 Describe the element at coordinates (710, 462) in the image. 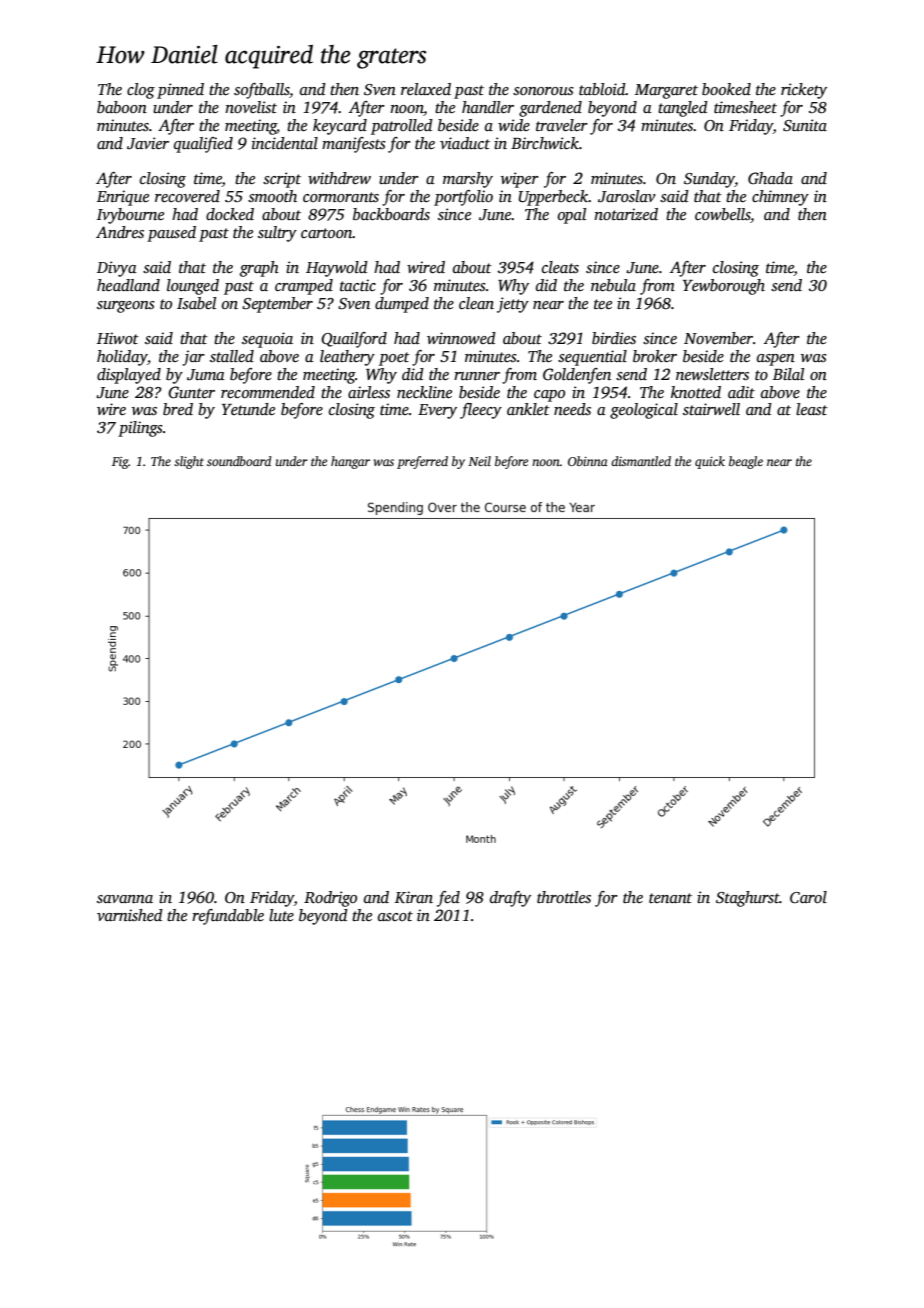

I see `quick` at that location.
